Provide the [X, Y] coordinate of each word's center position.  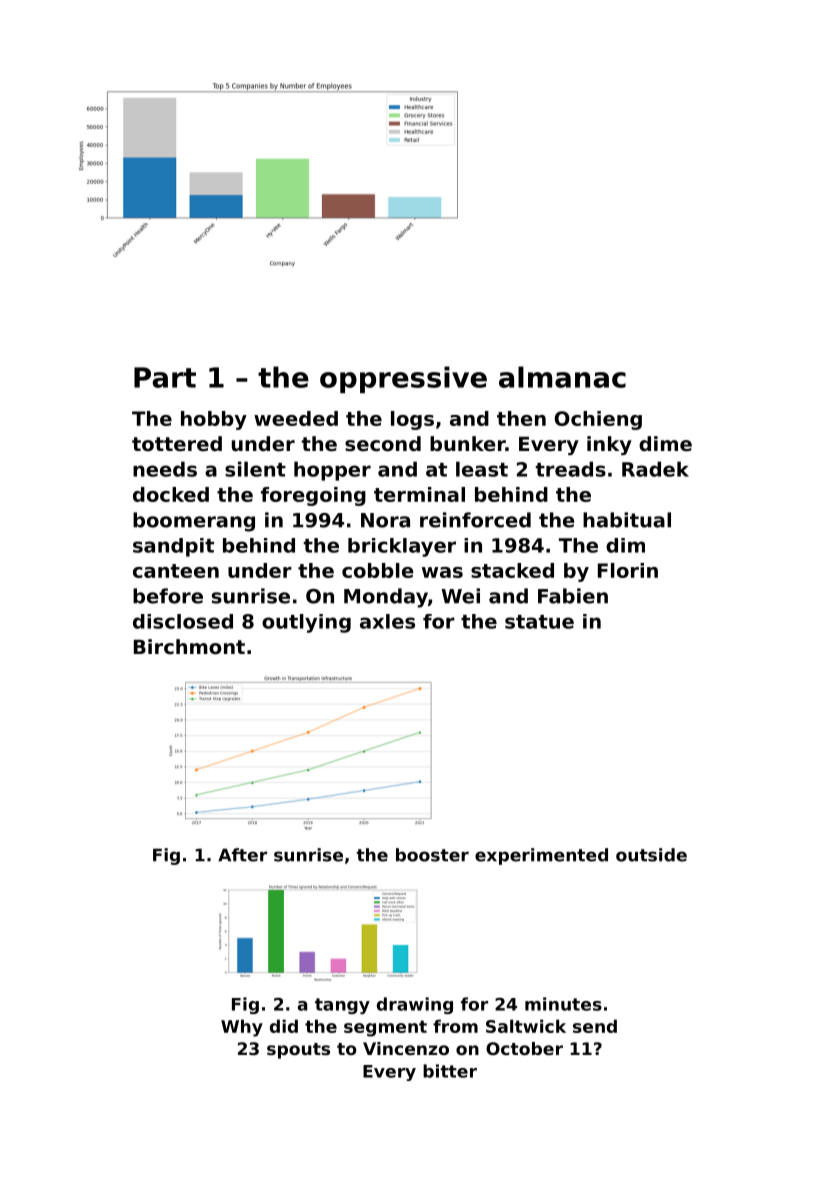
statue [539, 622]
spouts [298, 1051]
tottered [177, 443]
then [521, 418]
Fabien [573, 596]
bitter [450, 1071]
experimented [541, 856]
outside [651, 855]
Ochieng [598, 420]
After [242, 855]
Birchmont [189, 647]
